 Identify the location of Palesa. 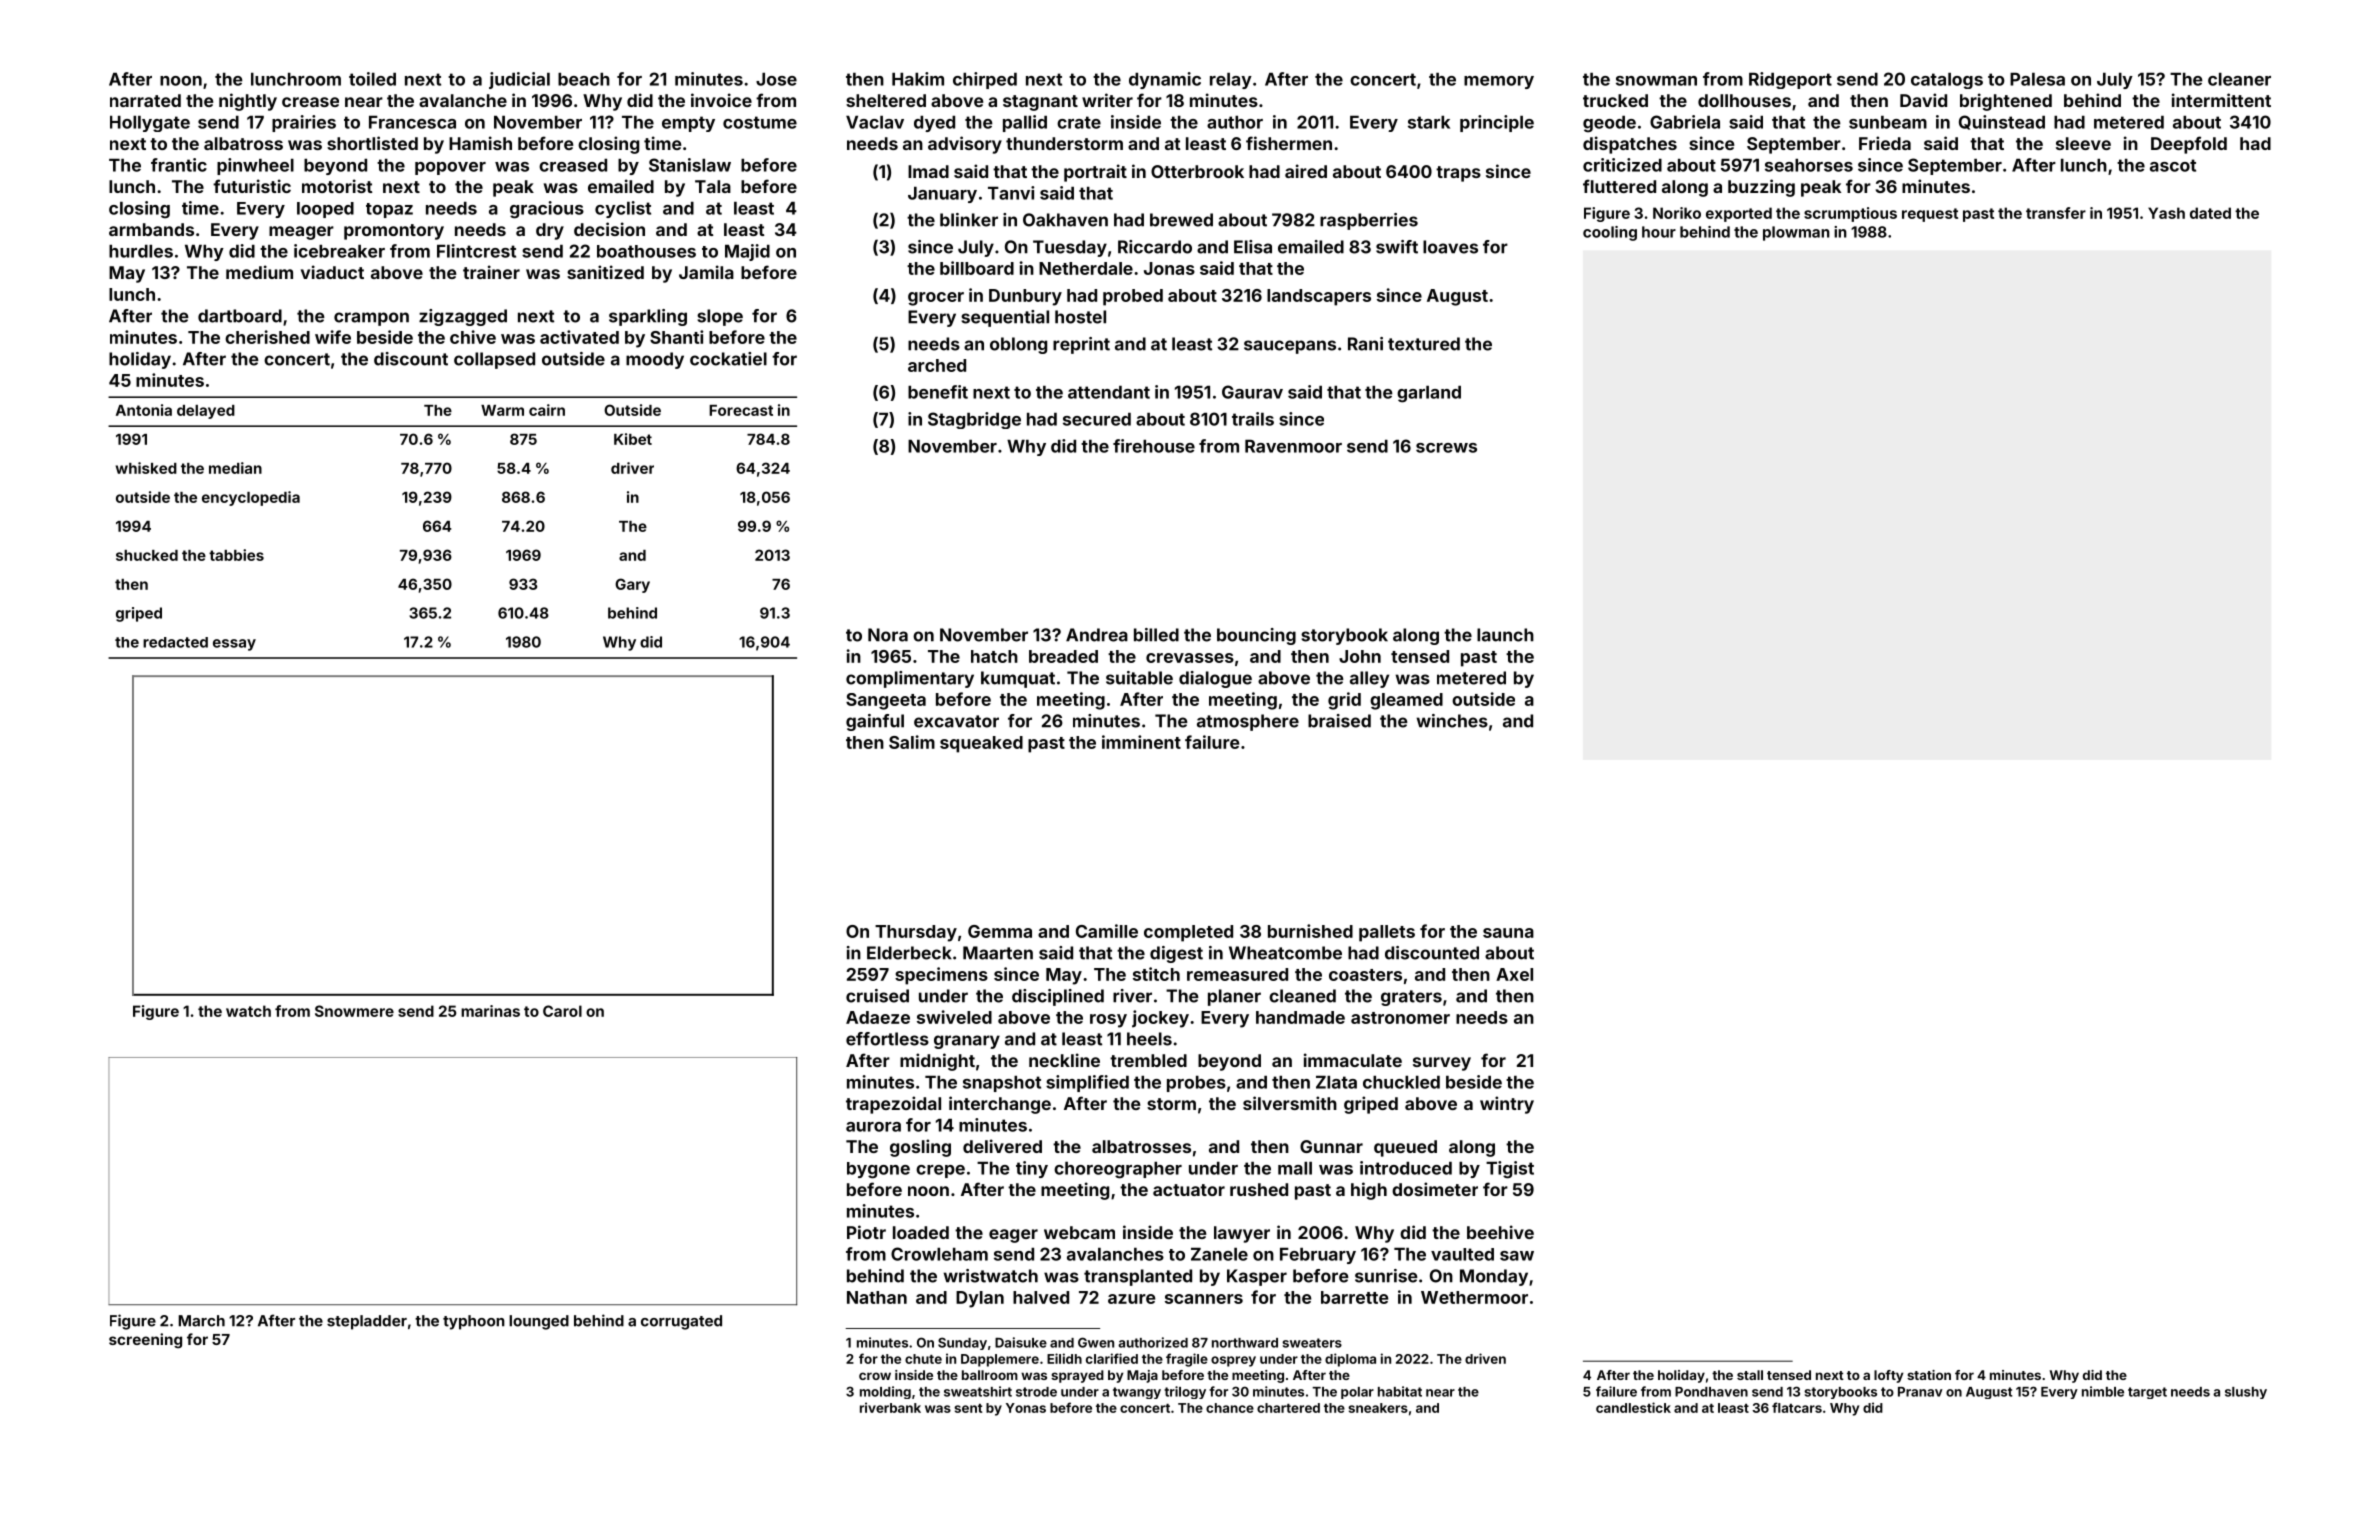
(2037, 79).
